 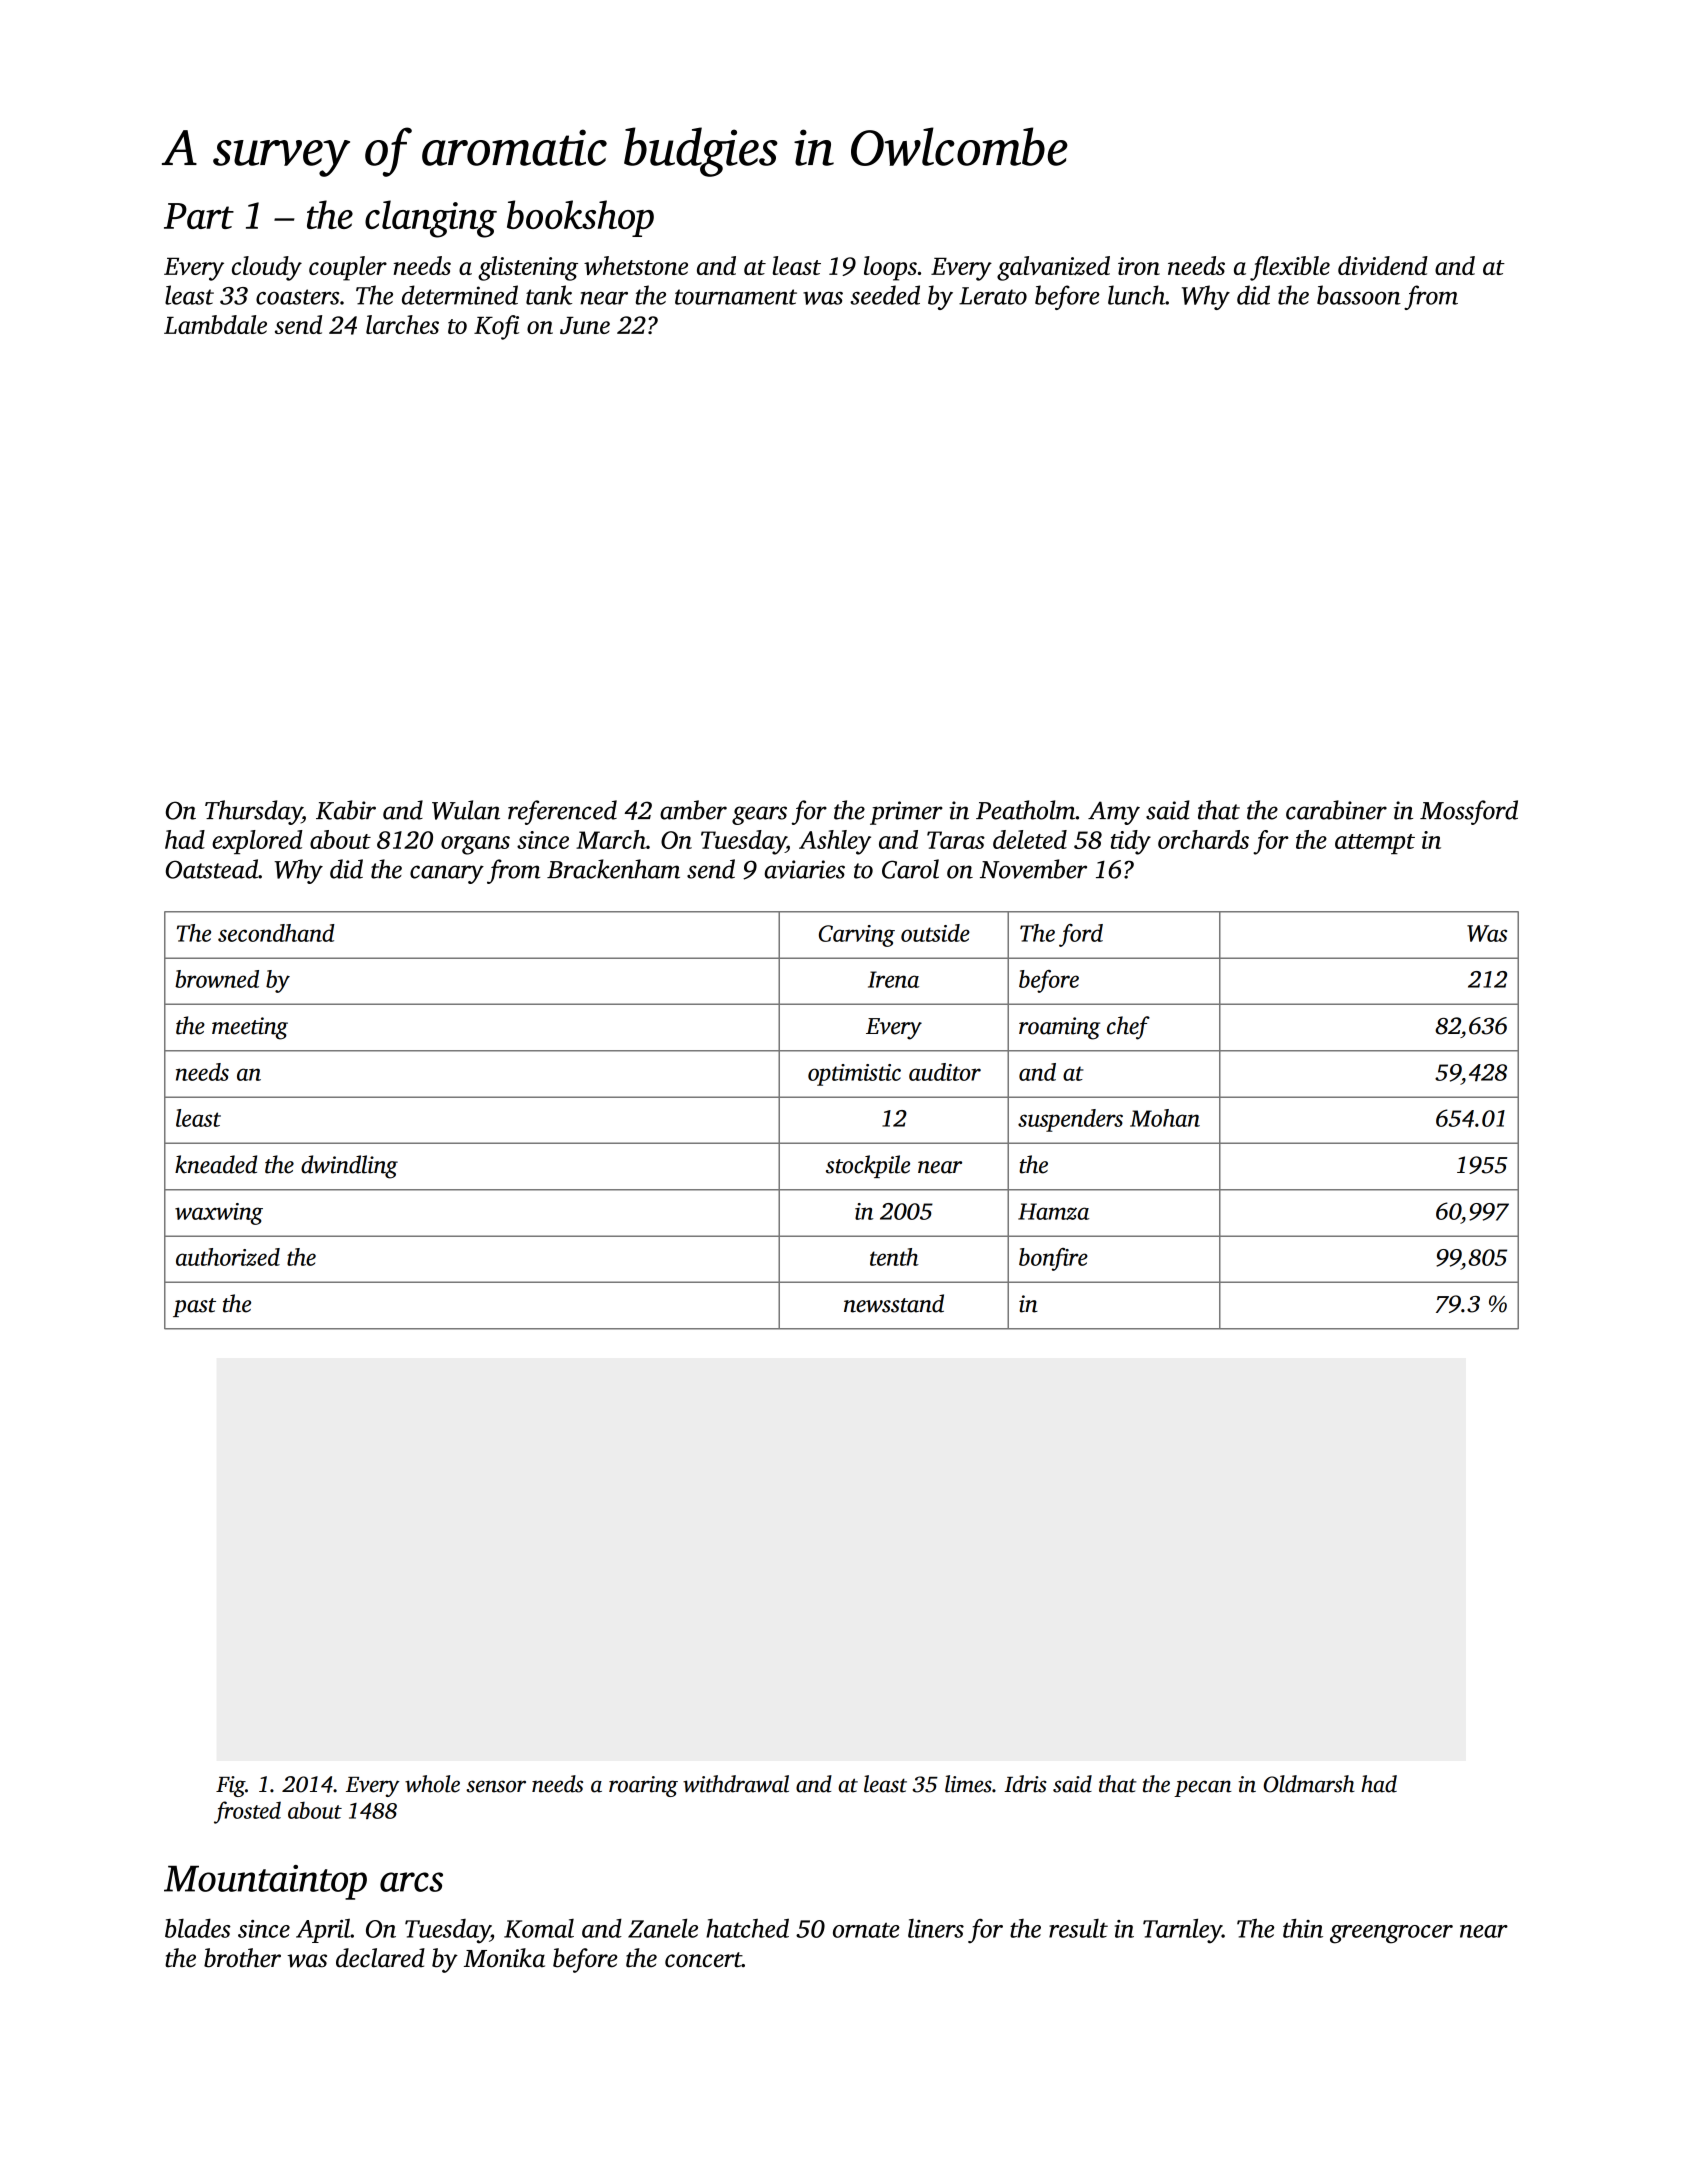 What do you see at coordinates (906, 813) in the screenshot?
I see `primer` at bounding box center [906, 813].
